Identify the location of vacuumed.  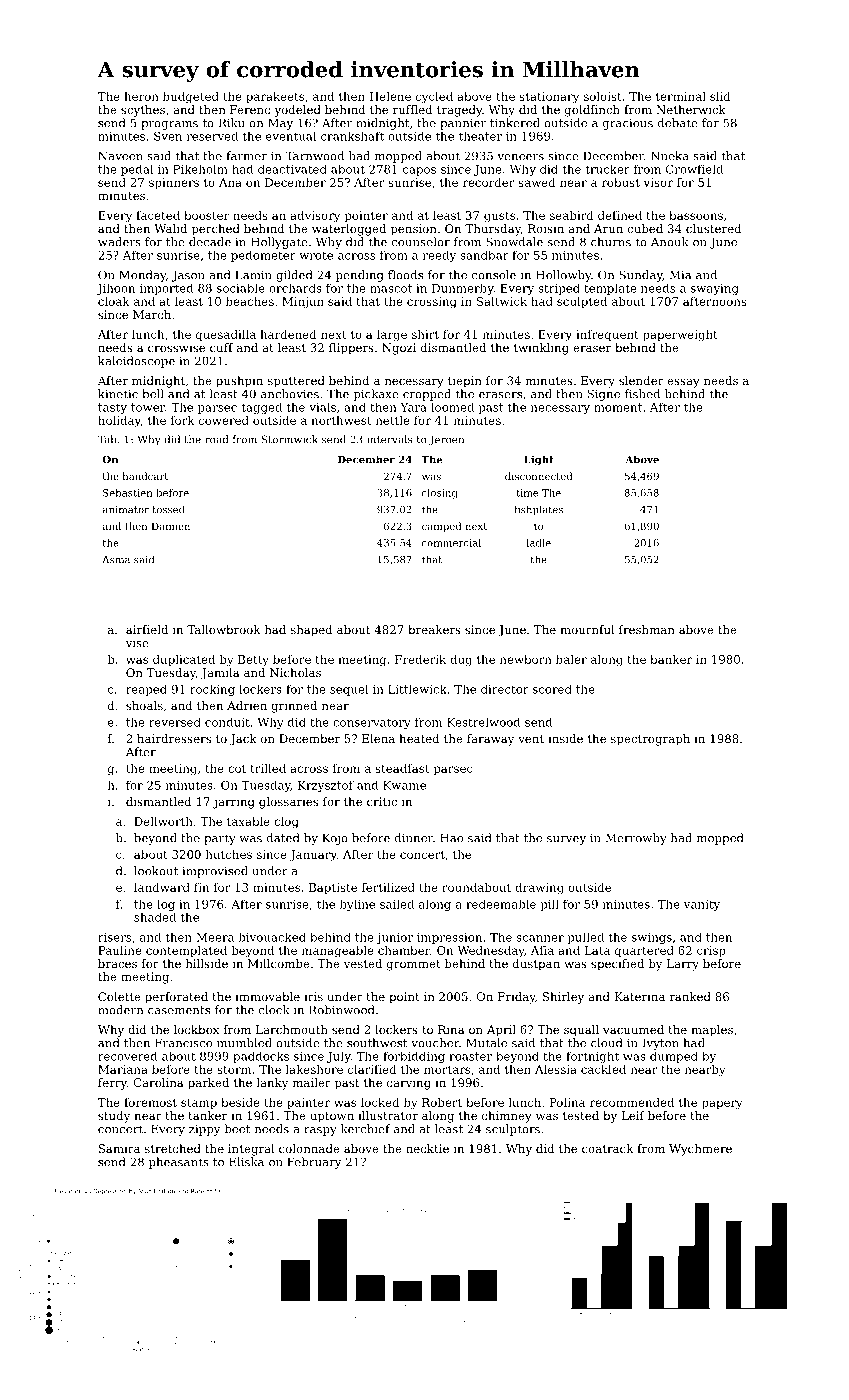
(633, 1029).
